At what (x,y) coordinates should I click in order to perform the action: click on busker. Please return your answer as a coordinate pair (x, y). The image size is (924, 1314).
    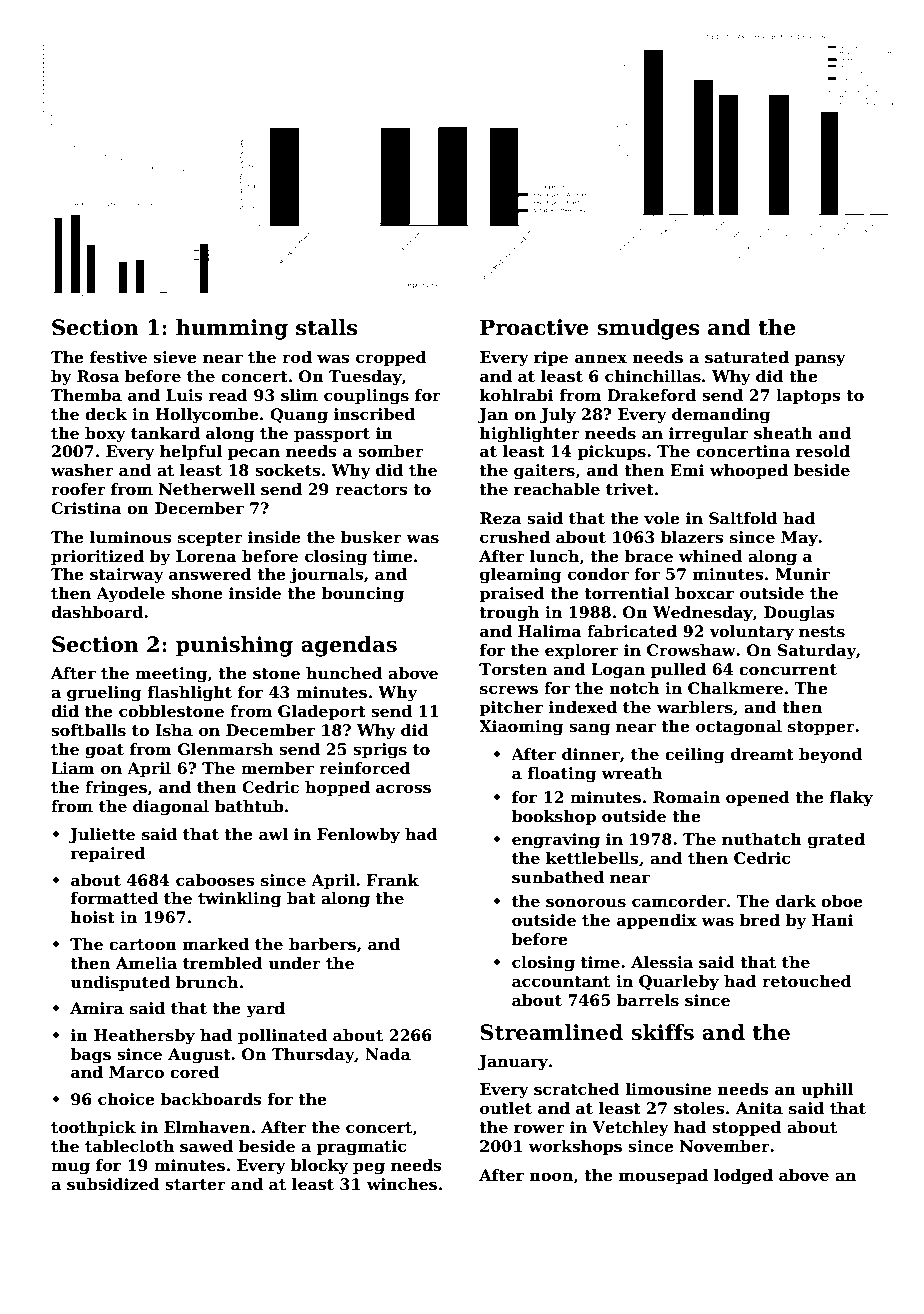
    Looking at the image, I should click on (371, 537).
